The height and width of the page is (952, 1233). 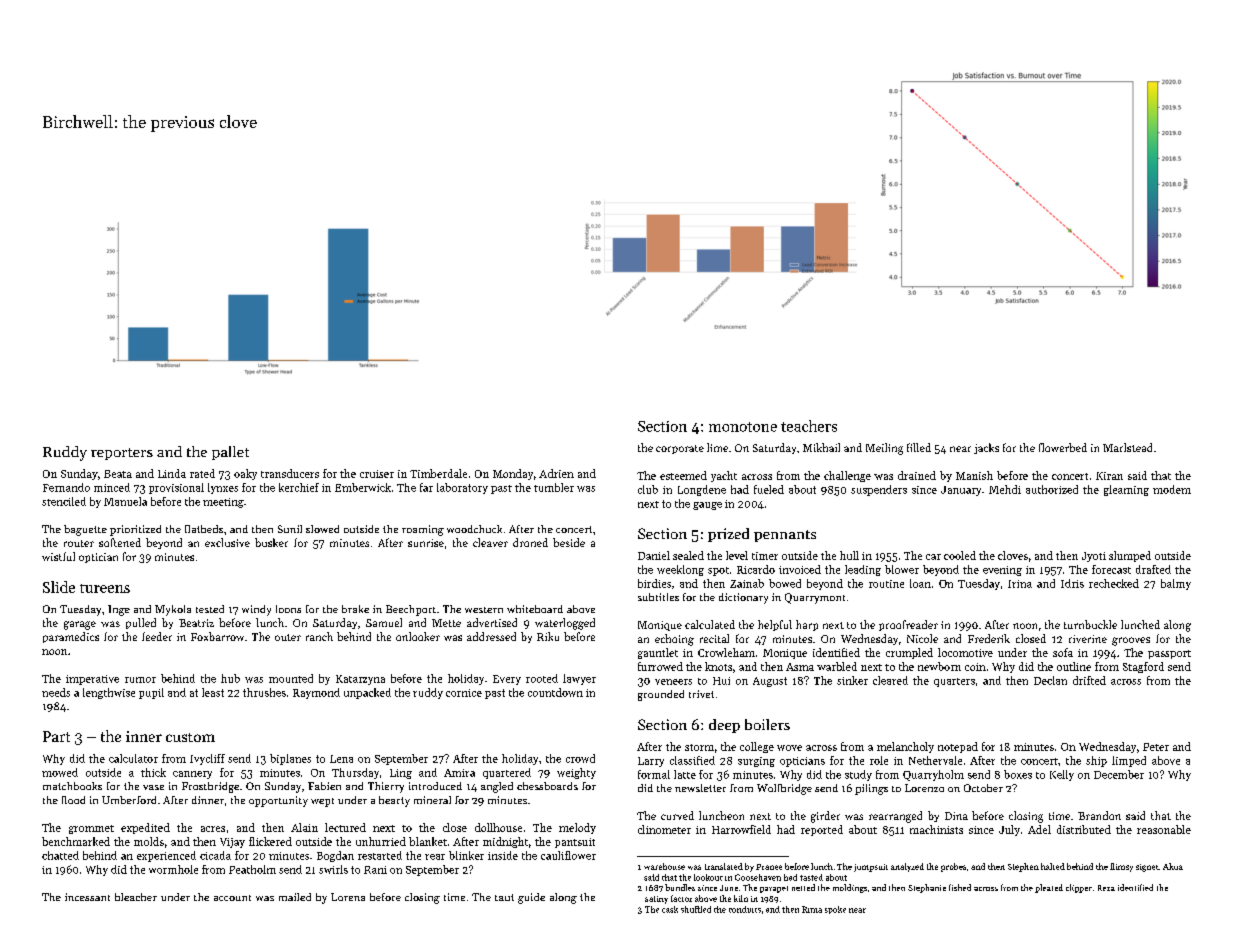 I want to click on boxes, so click(x=1018, y=774).
